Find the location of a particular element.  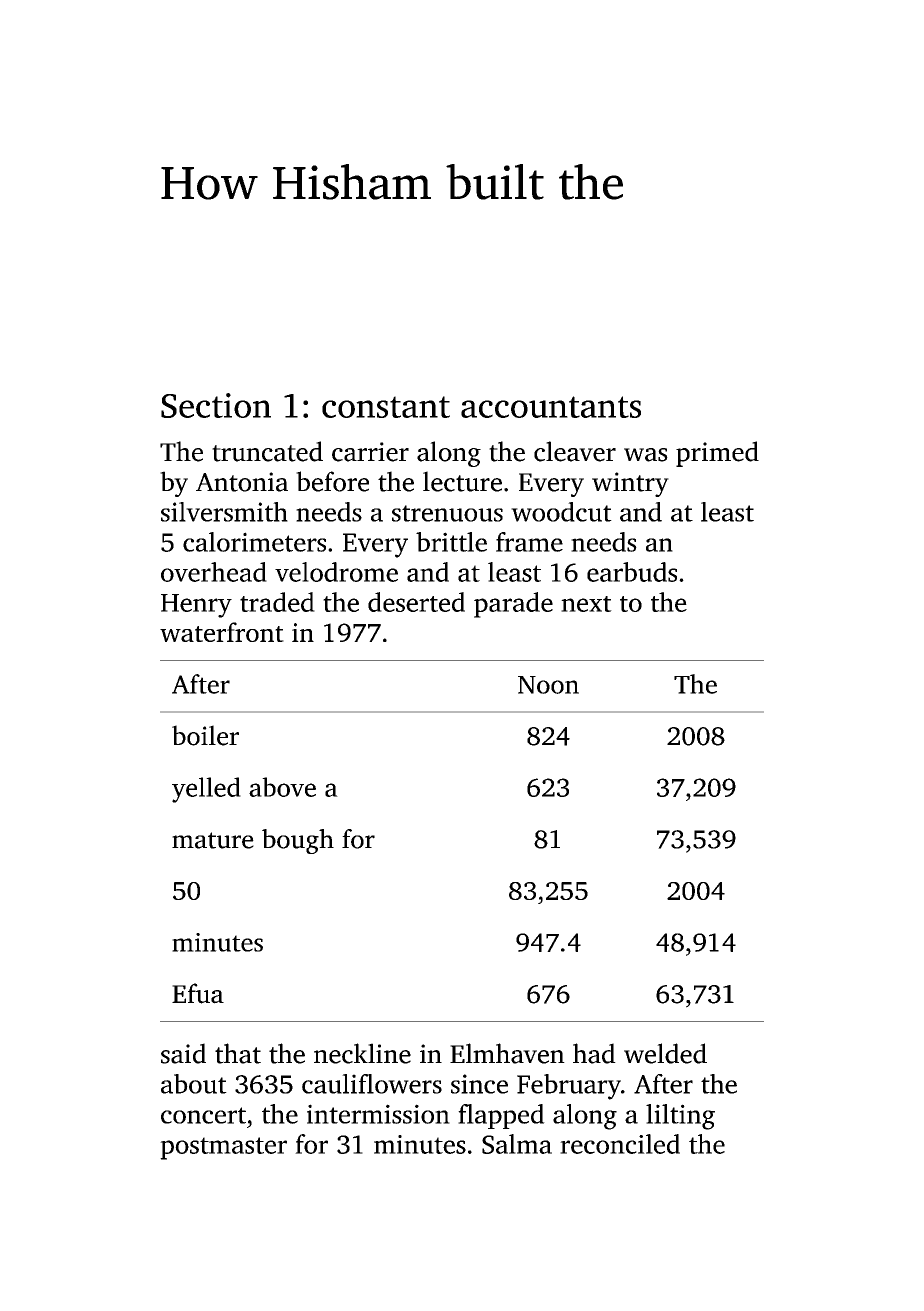

strenuous is located at coordinates (447, 513).
